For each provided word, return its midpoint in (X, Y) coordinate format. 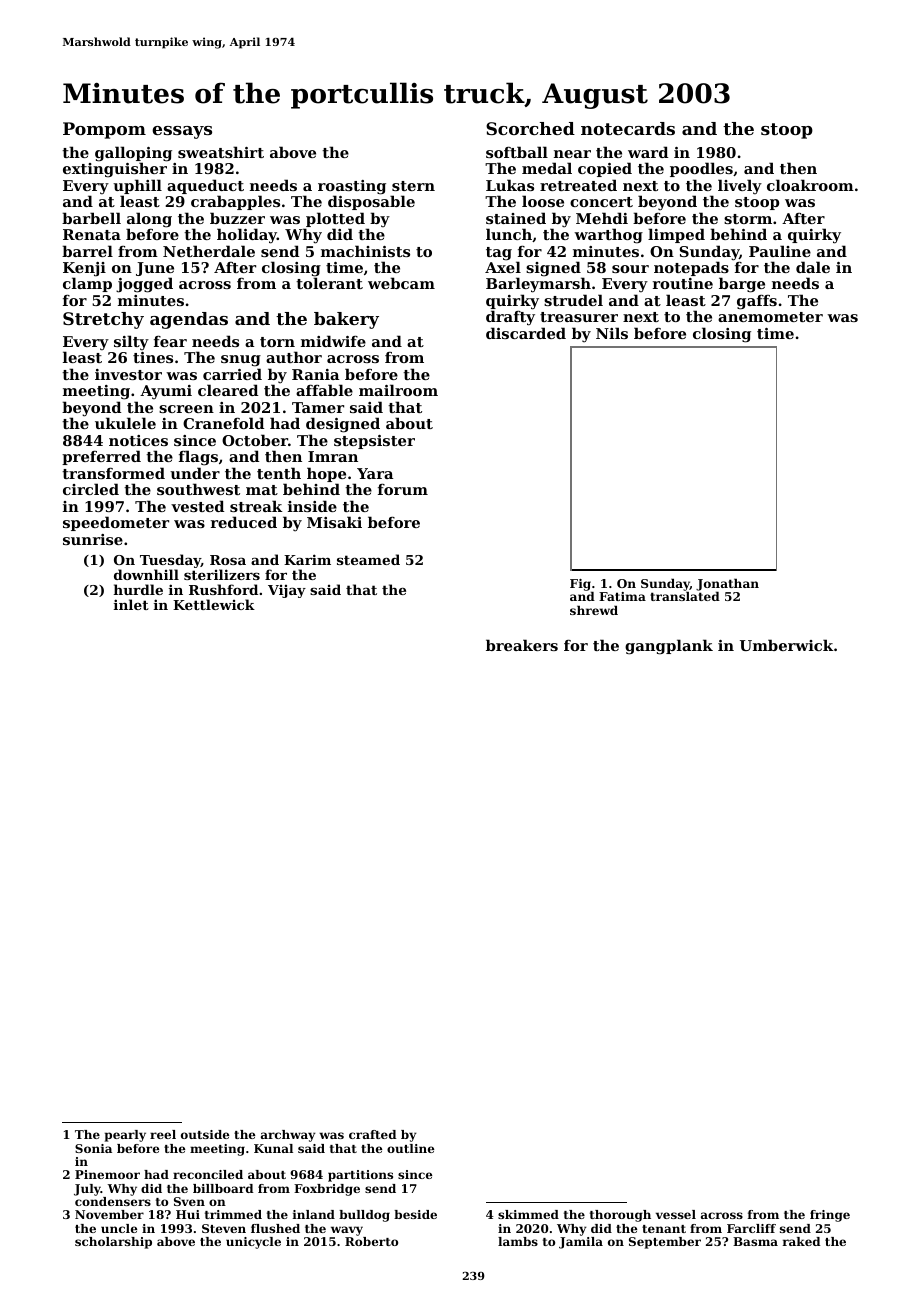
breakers (522, 645)
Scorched (530, 128)
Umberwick (786, 645)
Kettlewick (214, 604)
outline (410, 1148)
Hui (188, 1214)
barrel (87, 251)
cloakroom (810, 185)
